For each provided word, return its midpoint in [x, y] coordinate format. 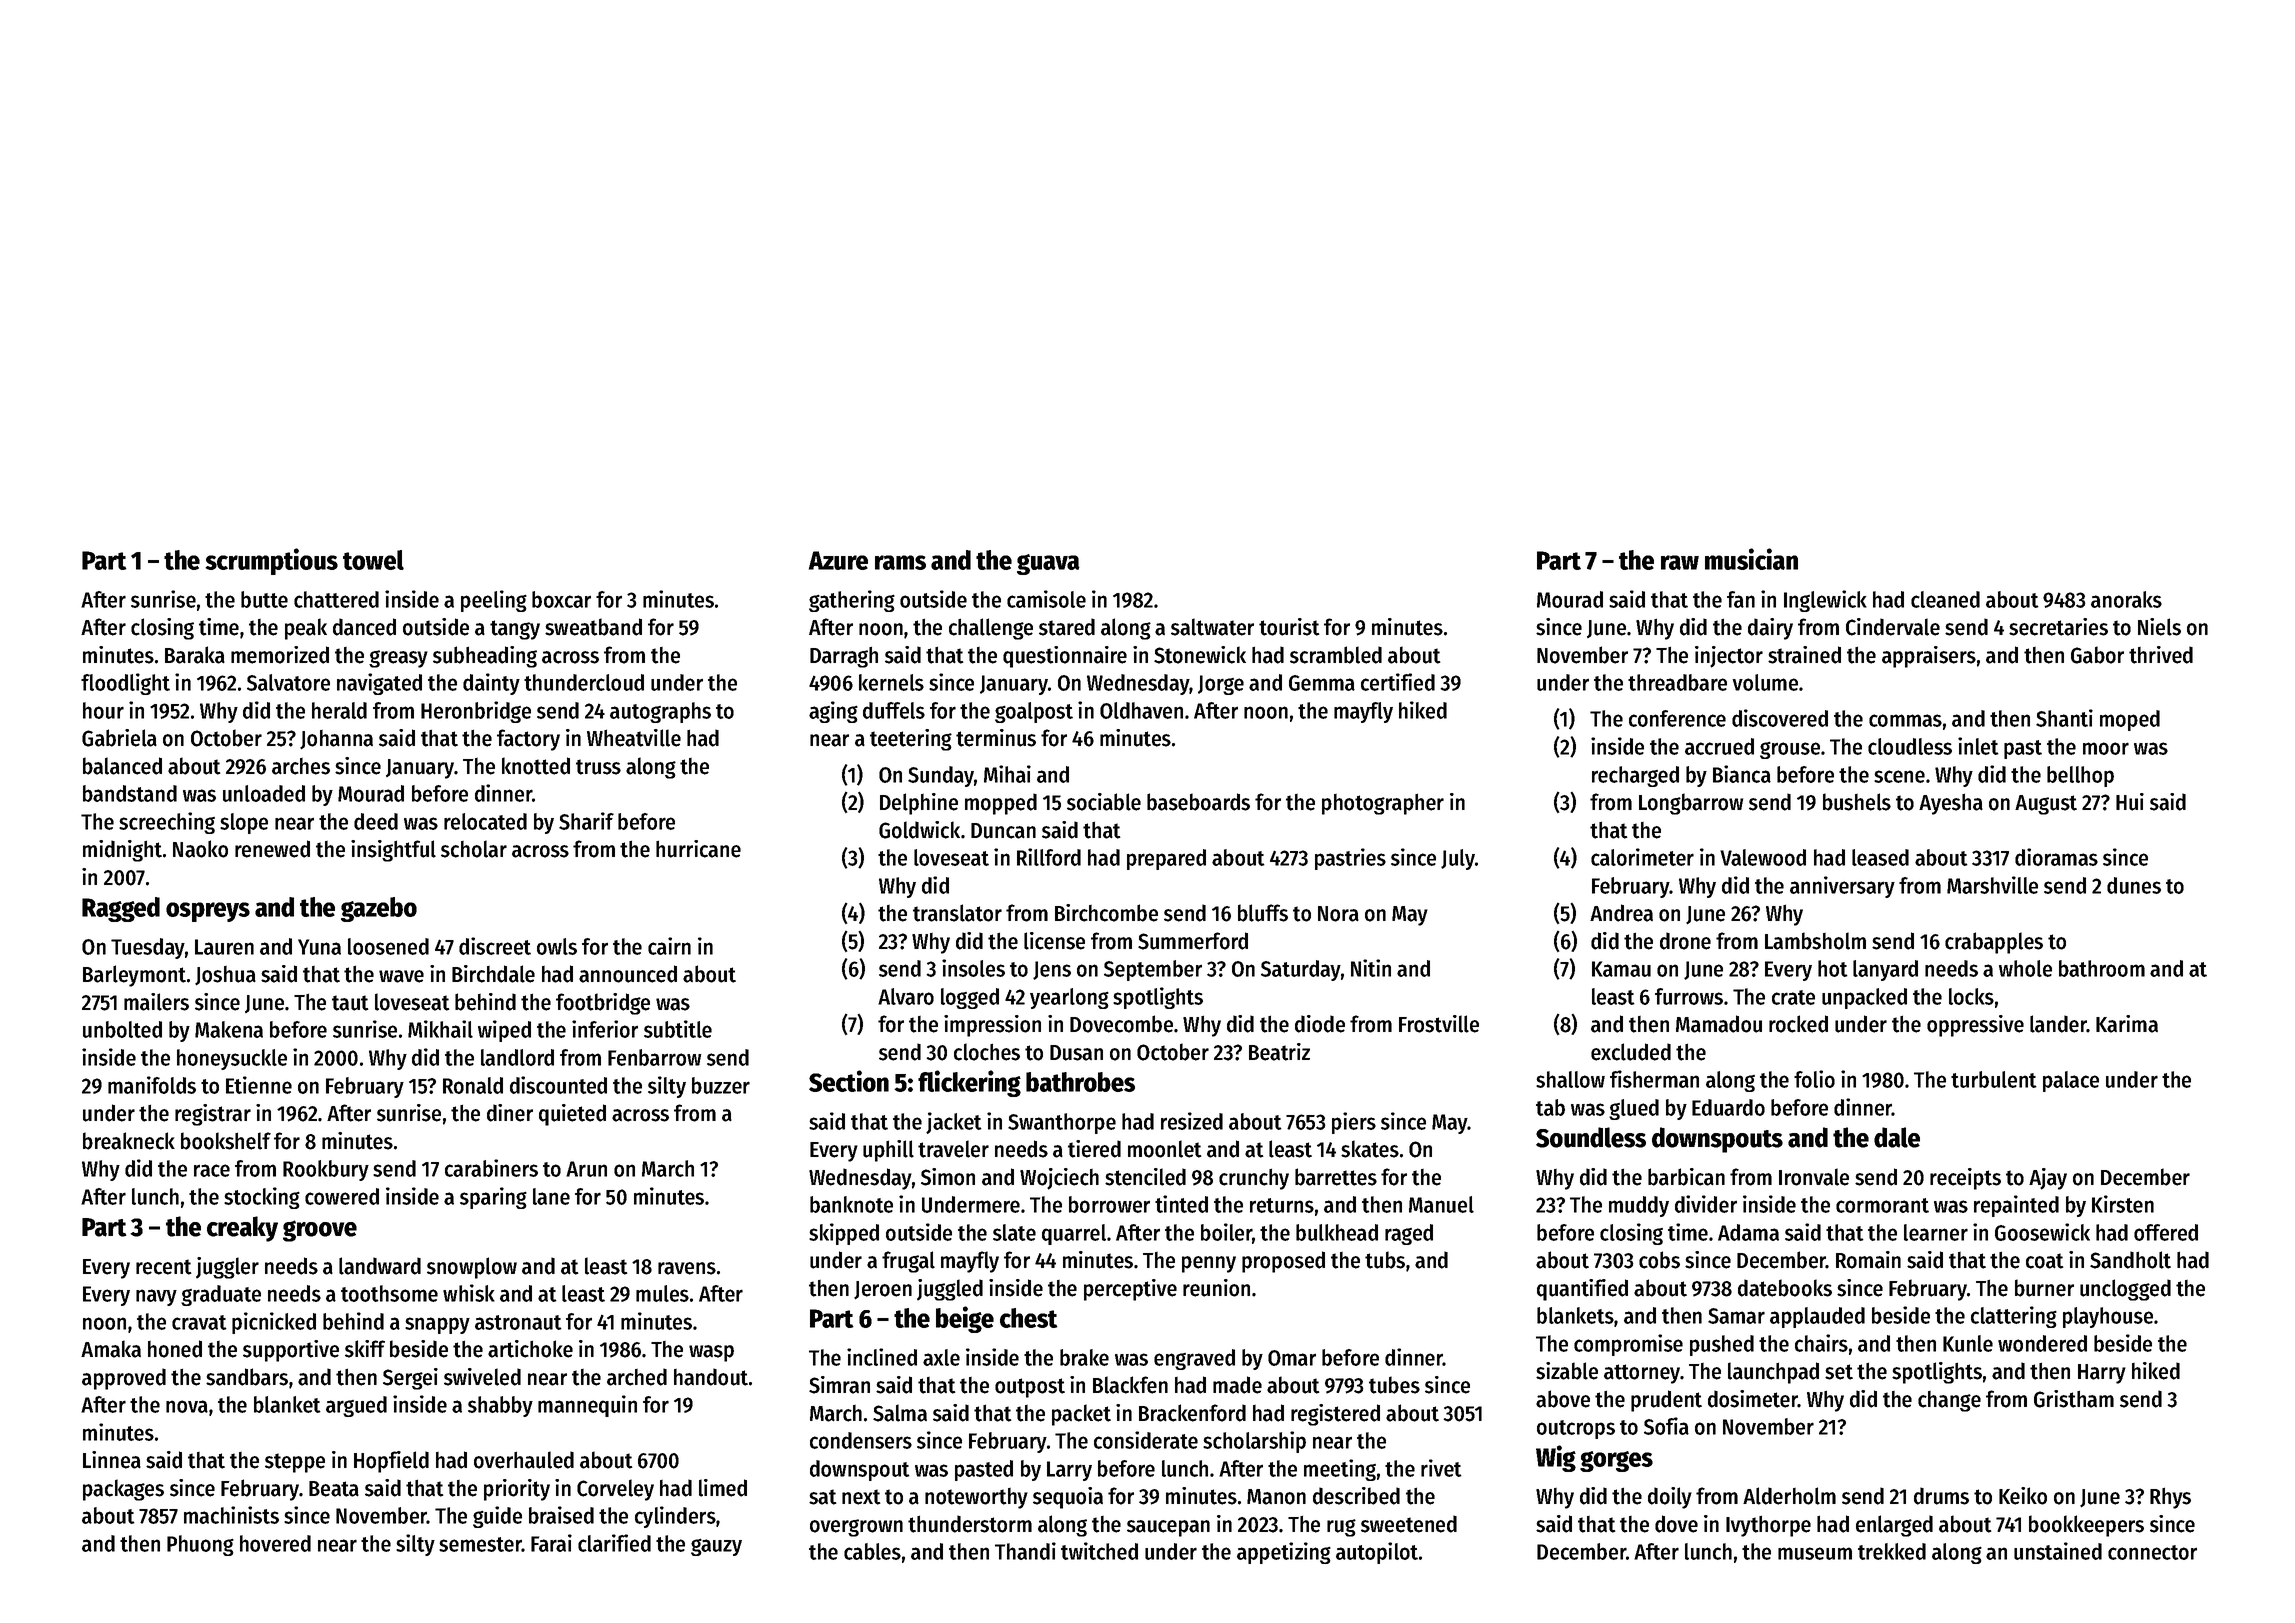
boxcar [561, 599]
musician [1751, 559]
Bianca [1742, 774]
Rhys [2170, 1498]
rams [900, 562]
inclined [882, 1357]
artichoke [530, 1349]
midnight [122, 851]
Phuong [200, 1545]
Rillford [1049, 857]
